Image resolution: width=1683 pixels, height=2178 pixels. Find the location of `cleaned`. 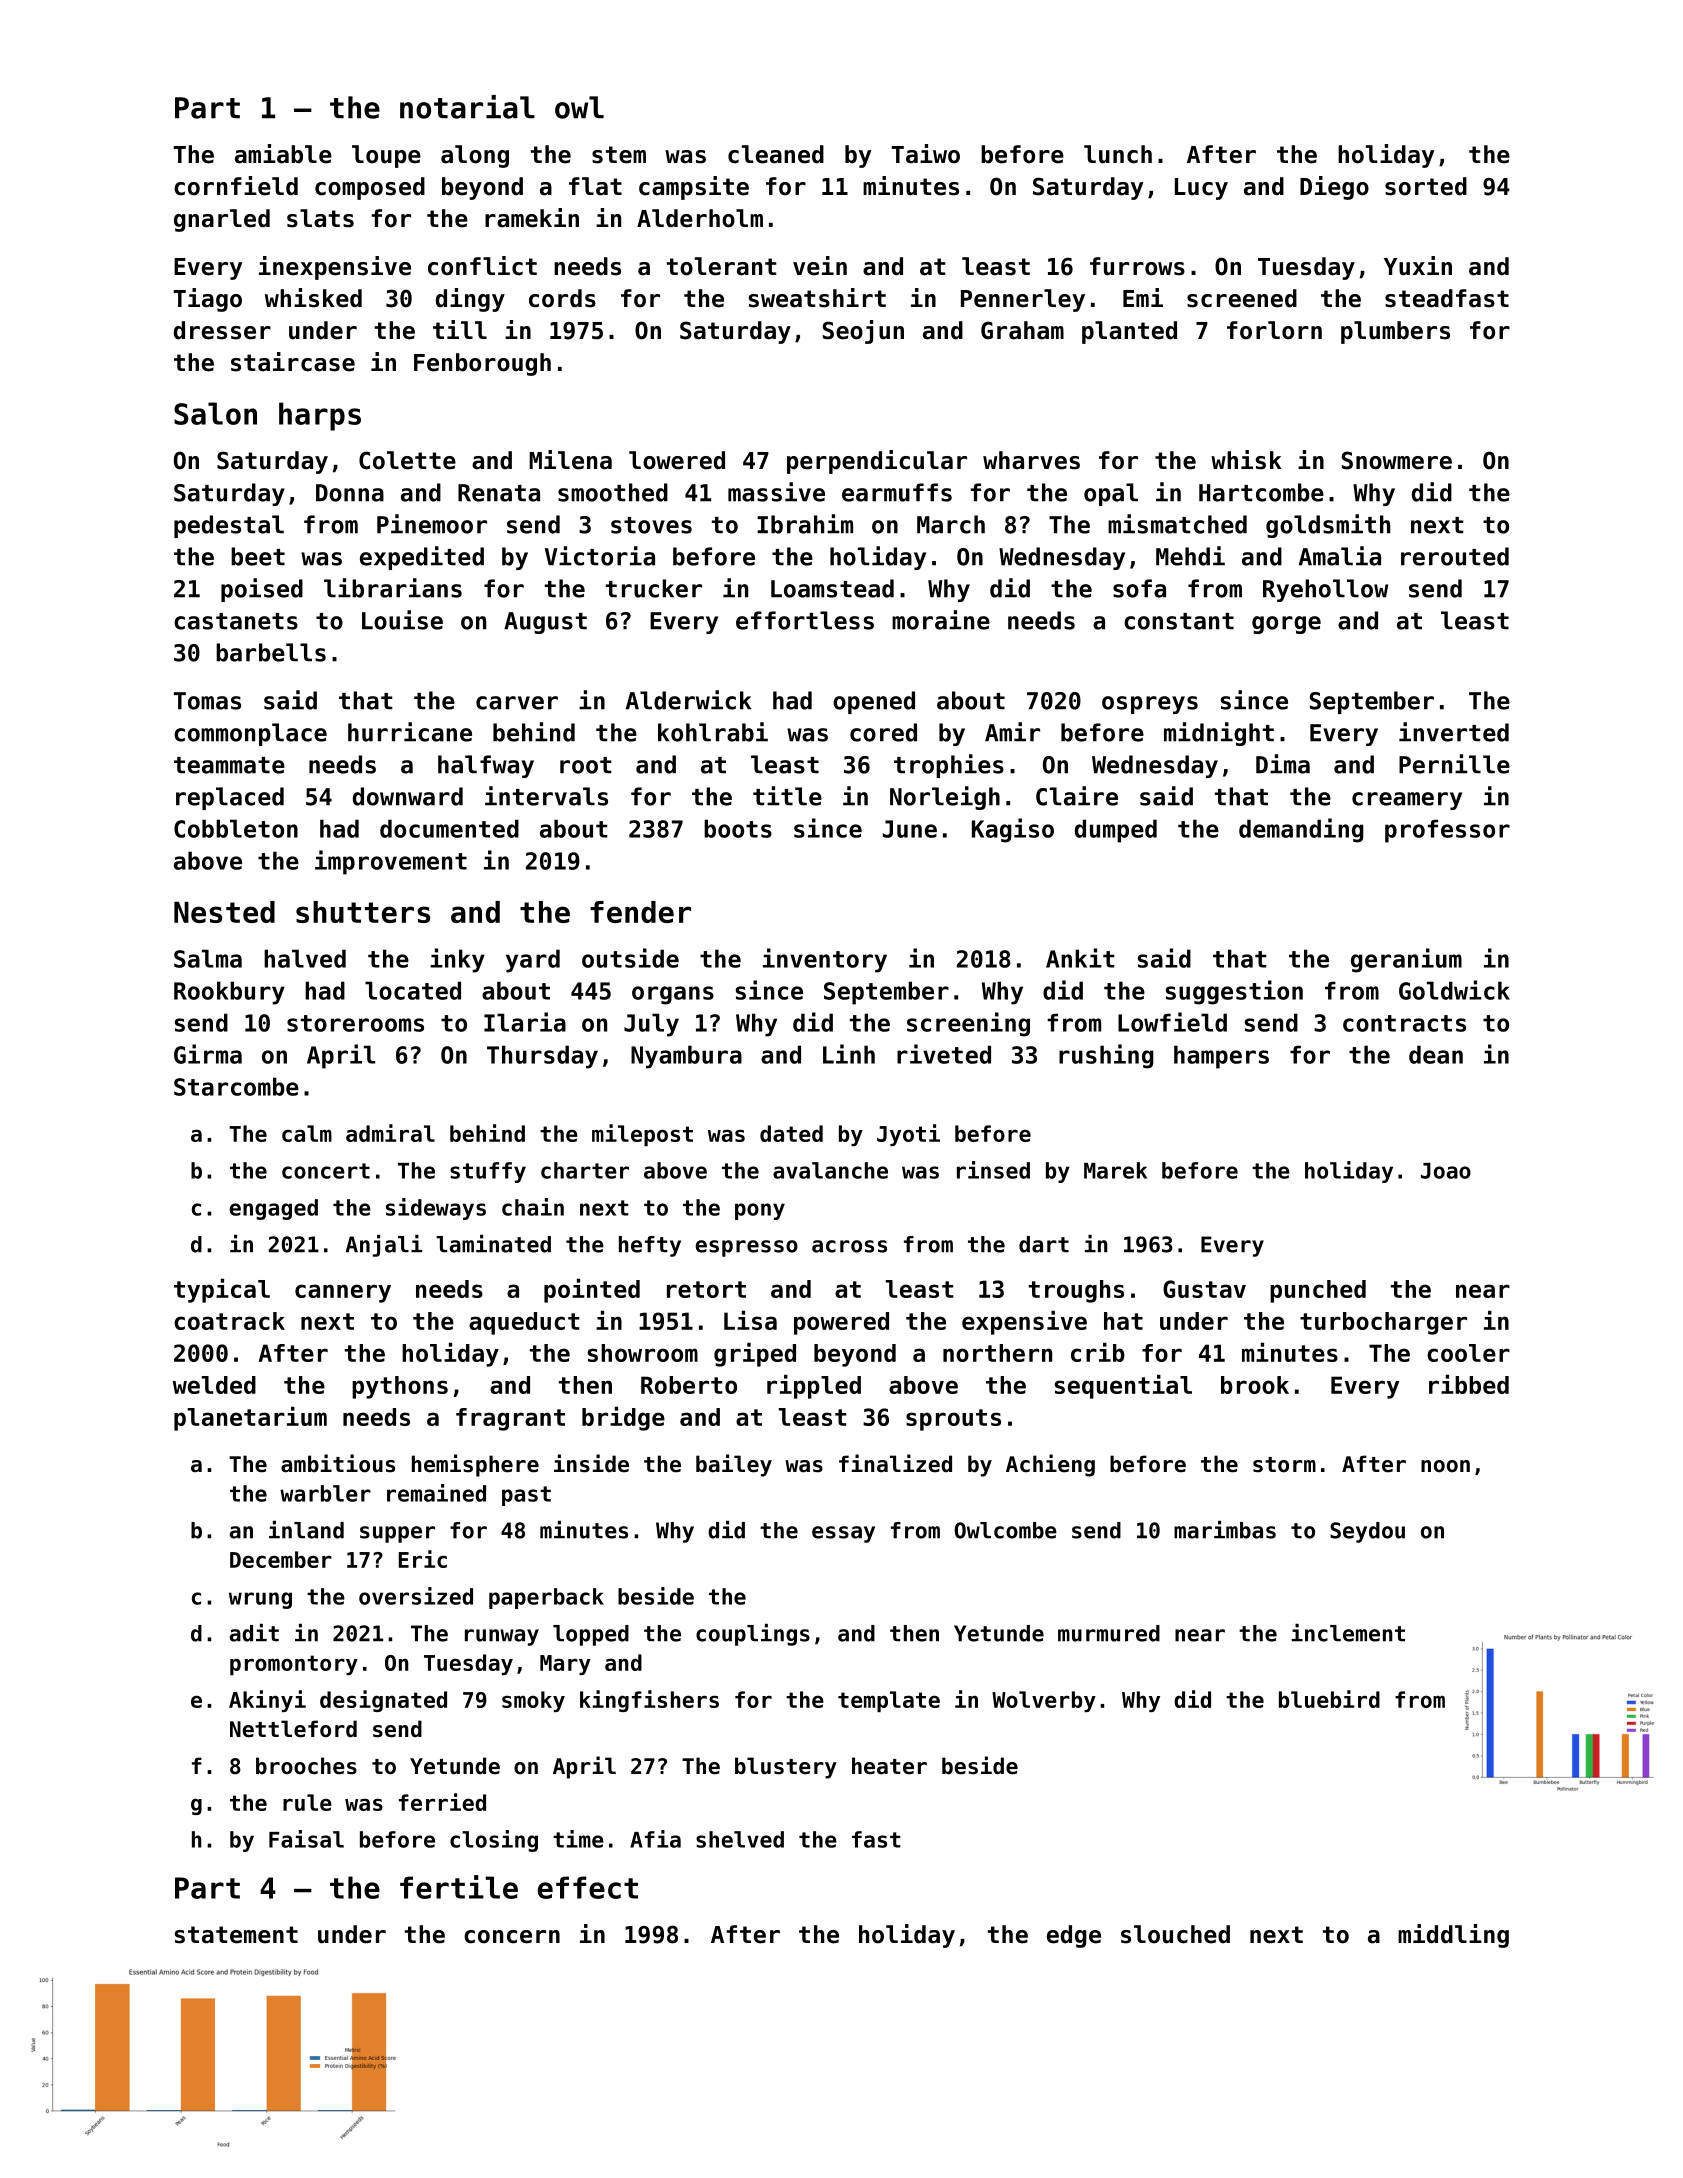

cleaned is located at coordinates (776, 154).
